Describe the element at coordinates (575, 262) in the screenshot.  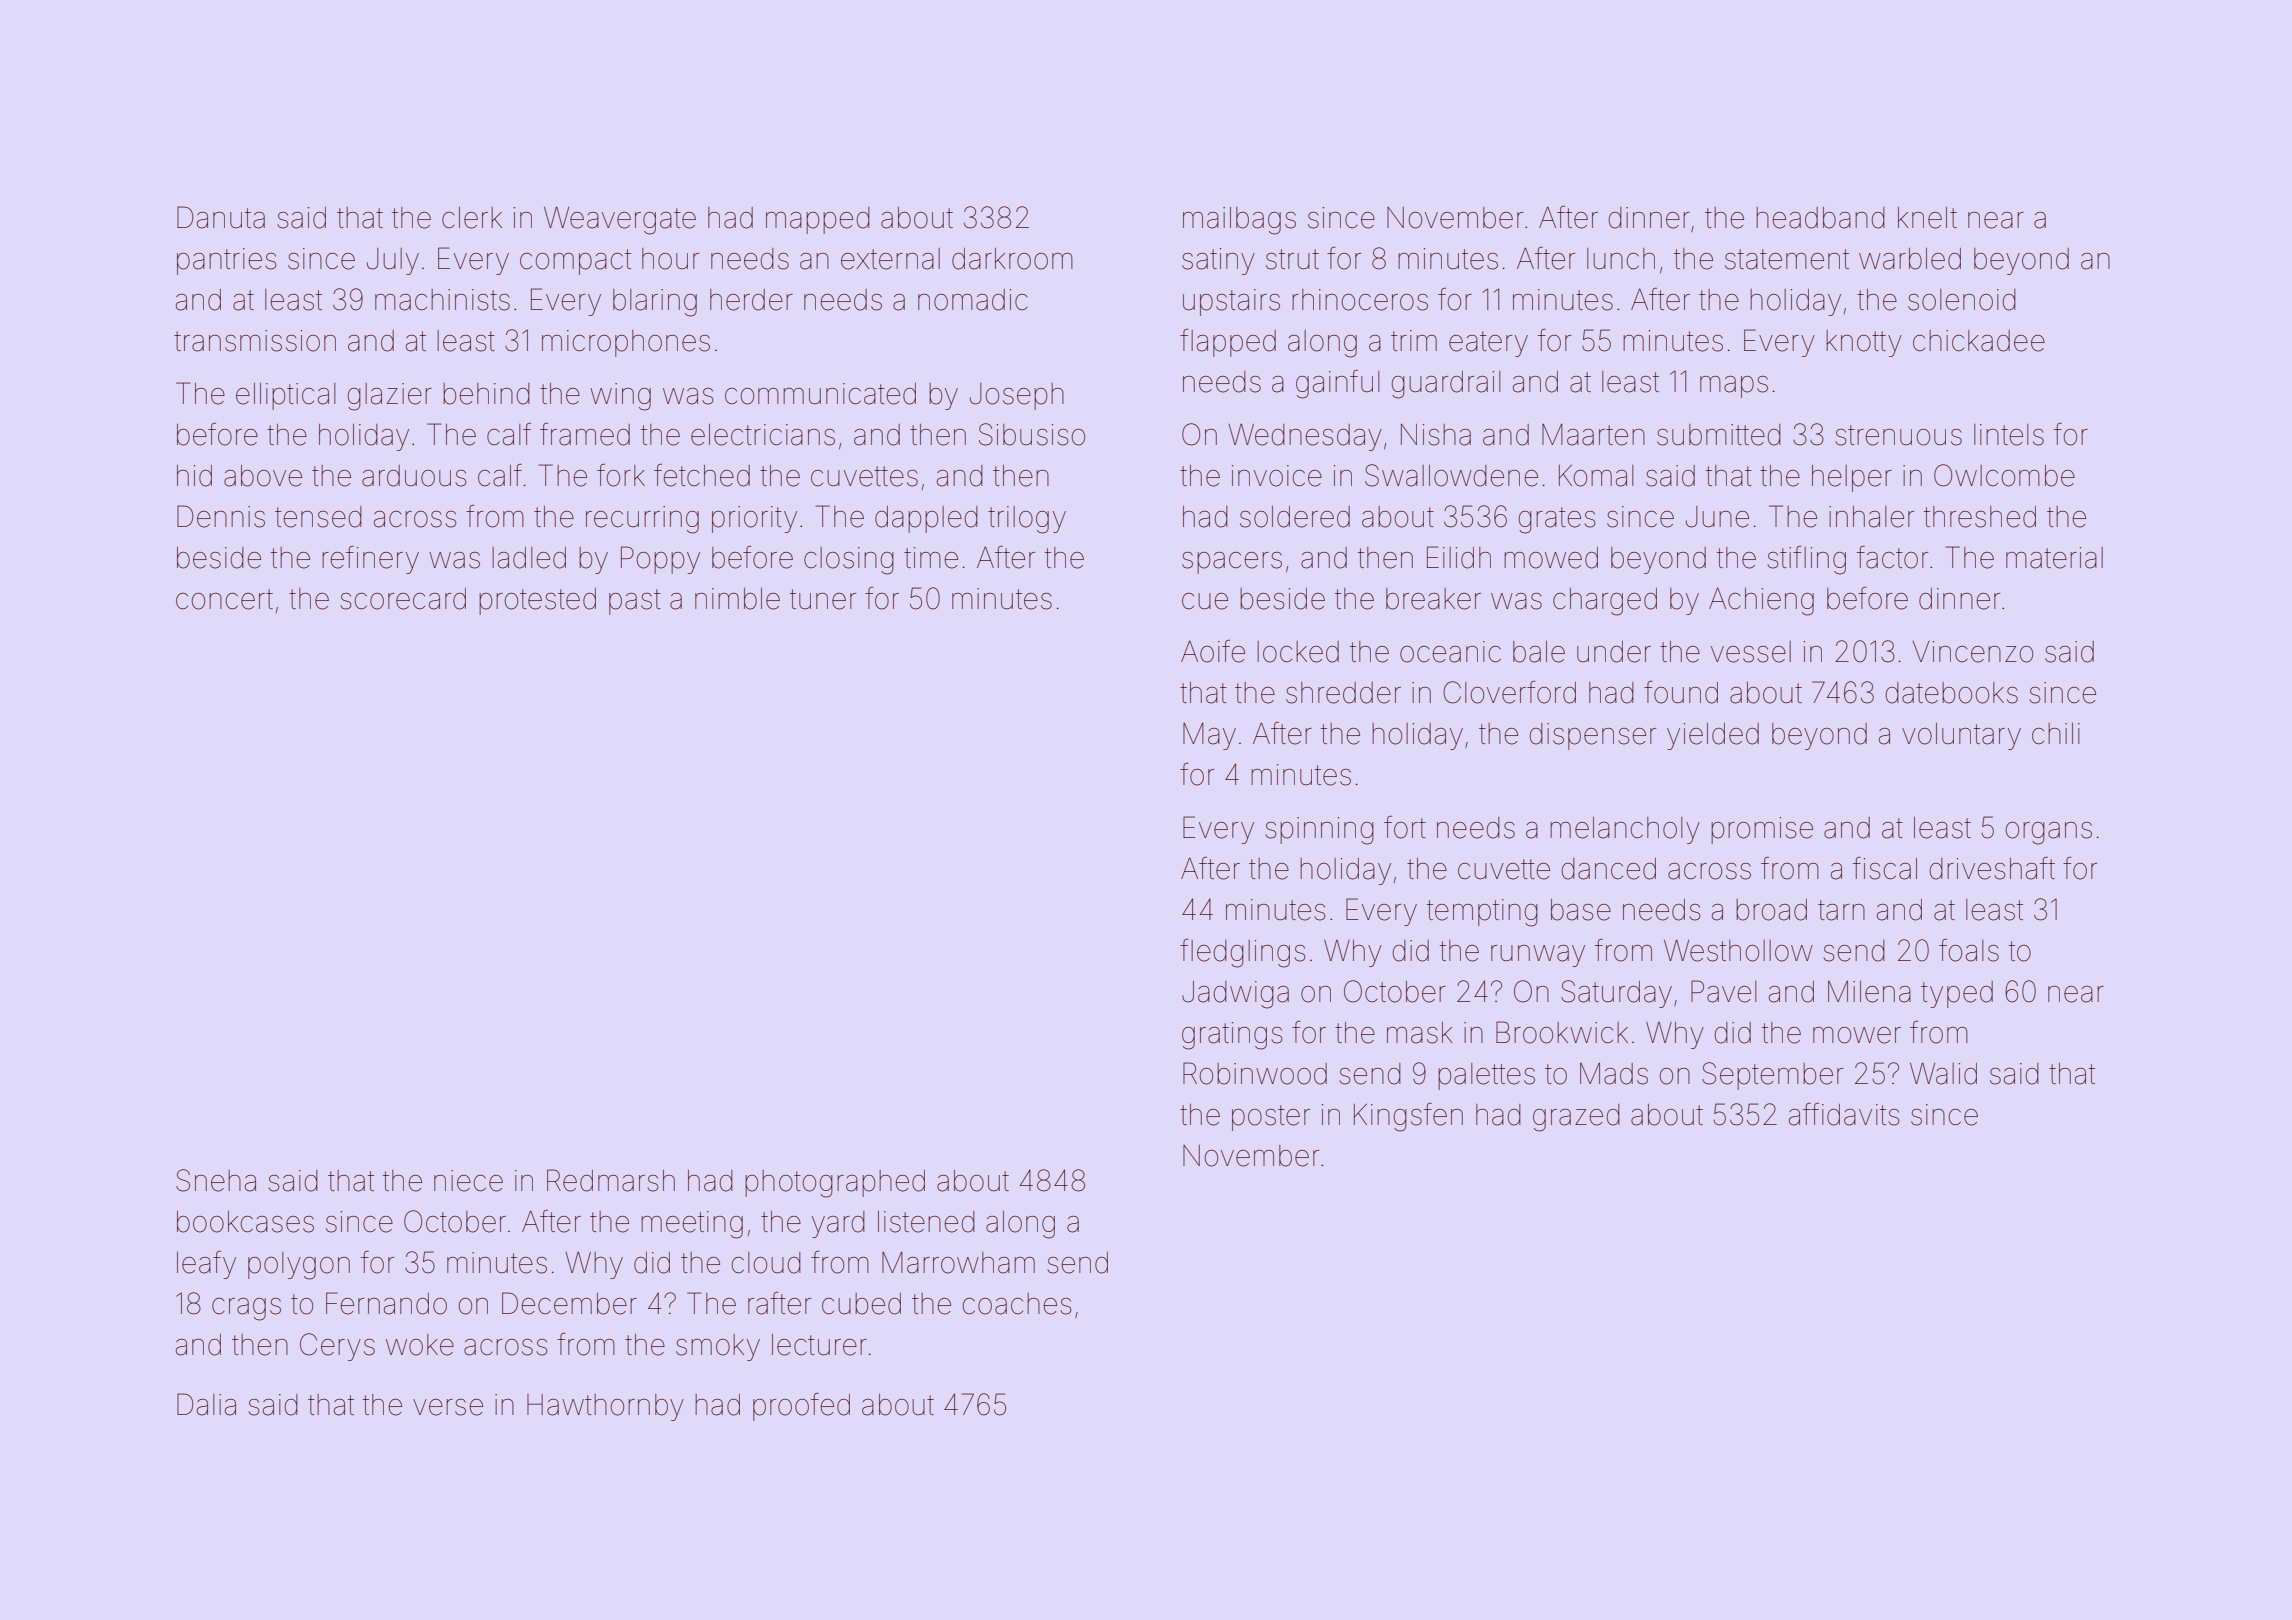
I see `compact` at that location.
